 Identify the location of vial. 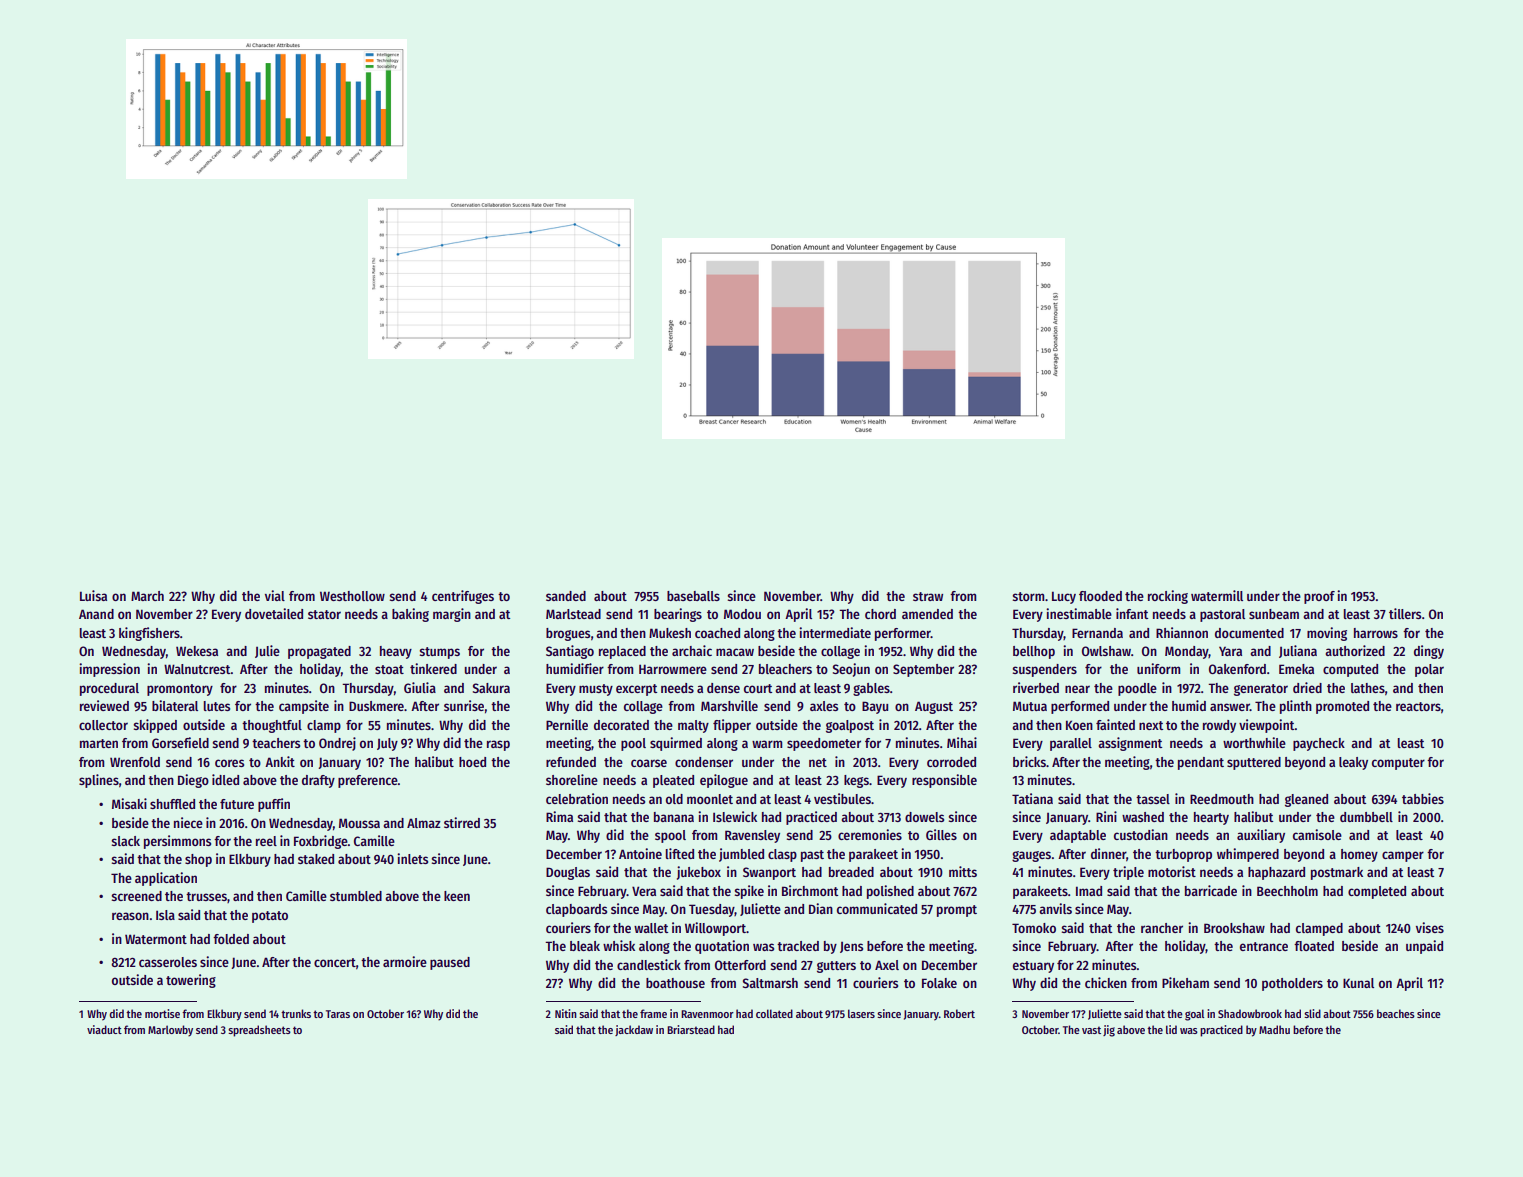
(275, 595).
